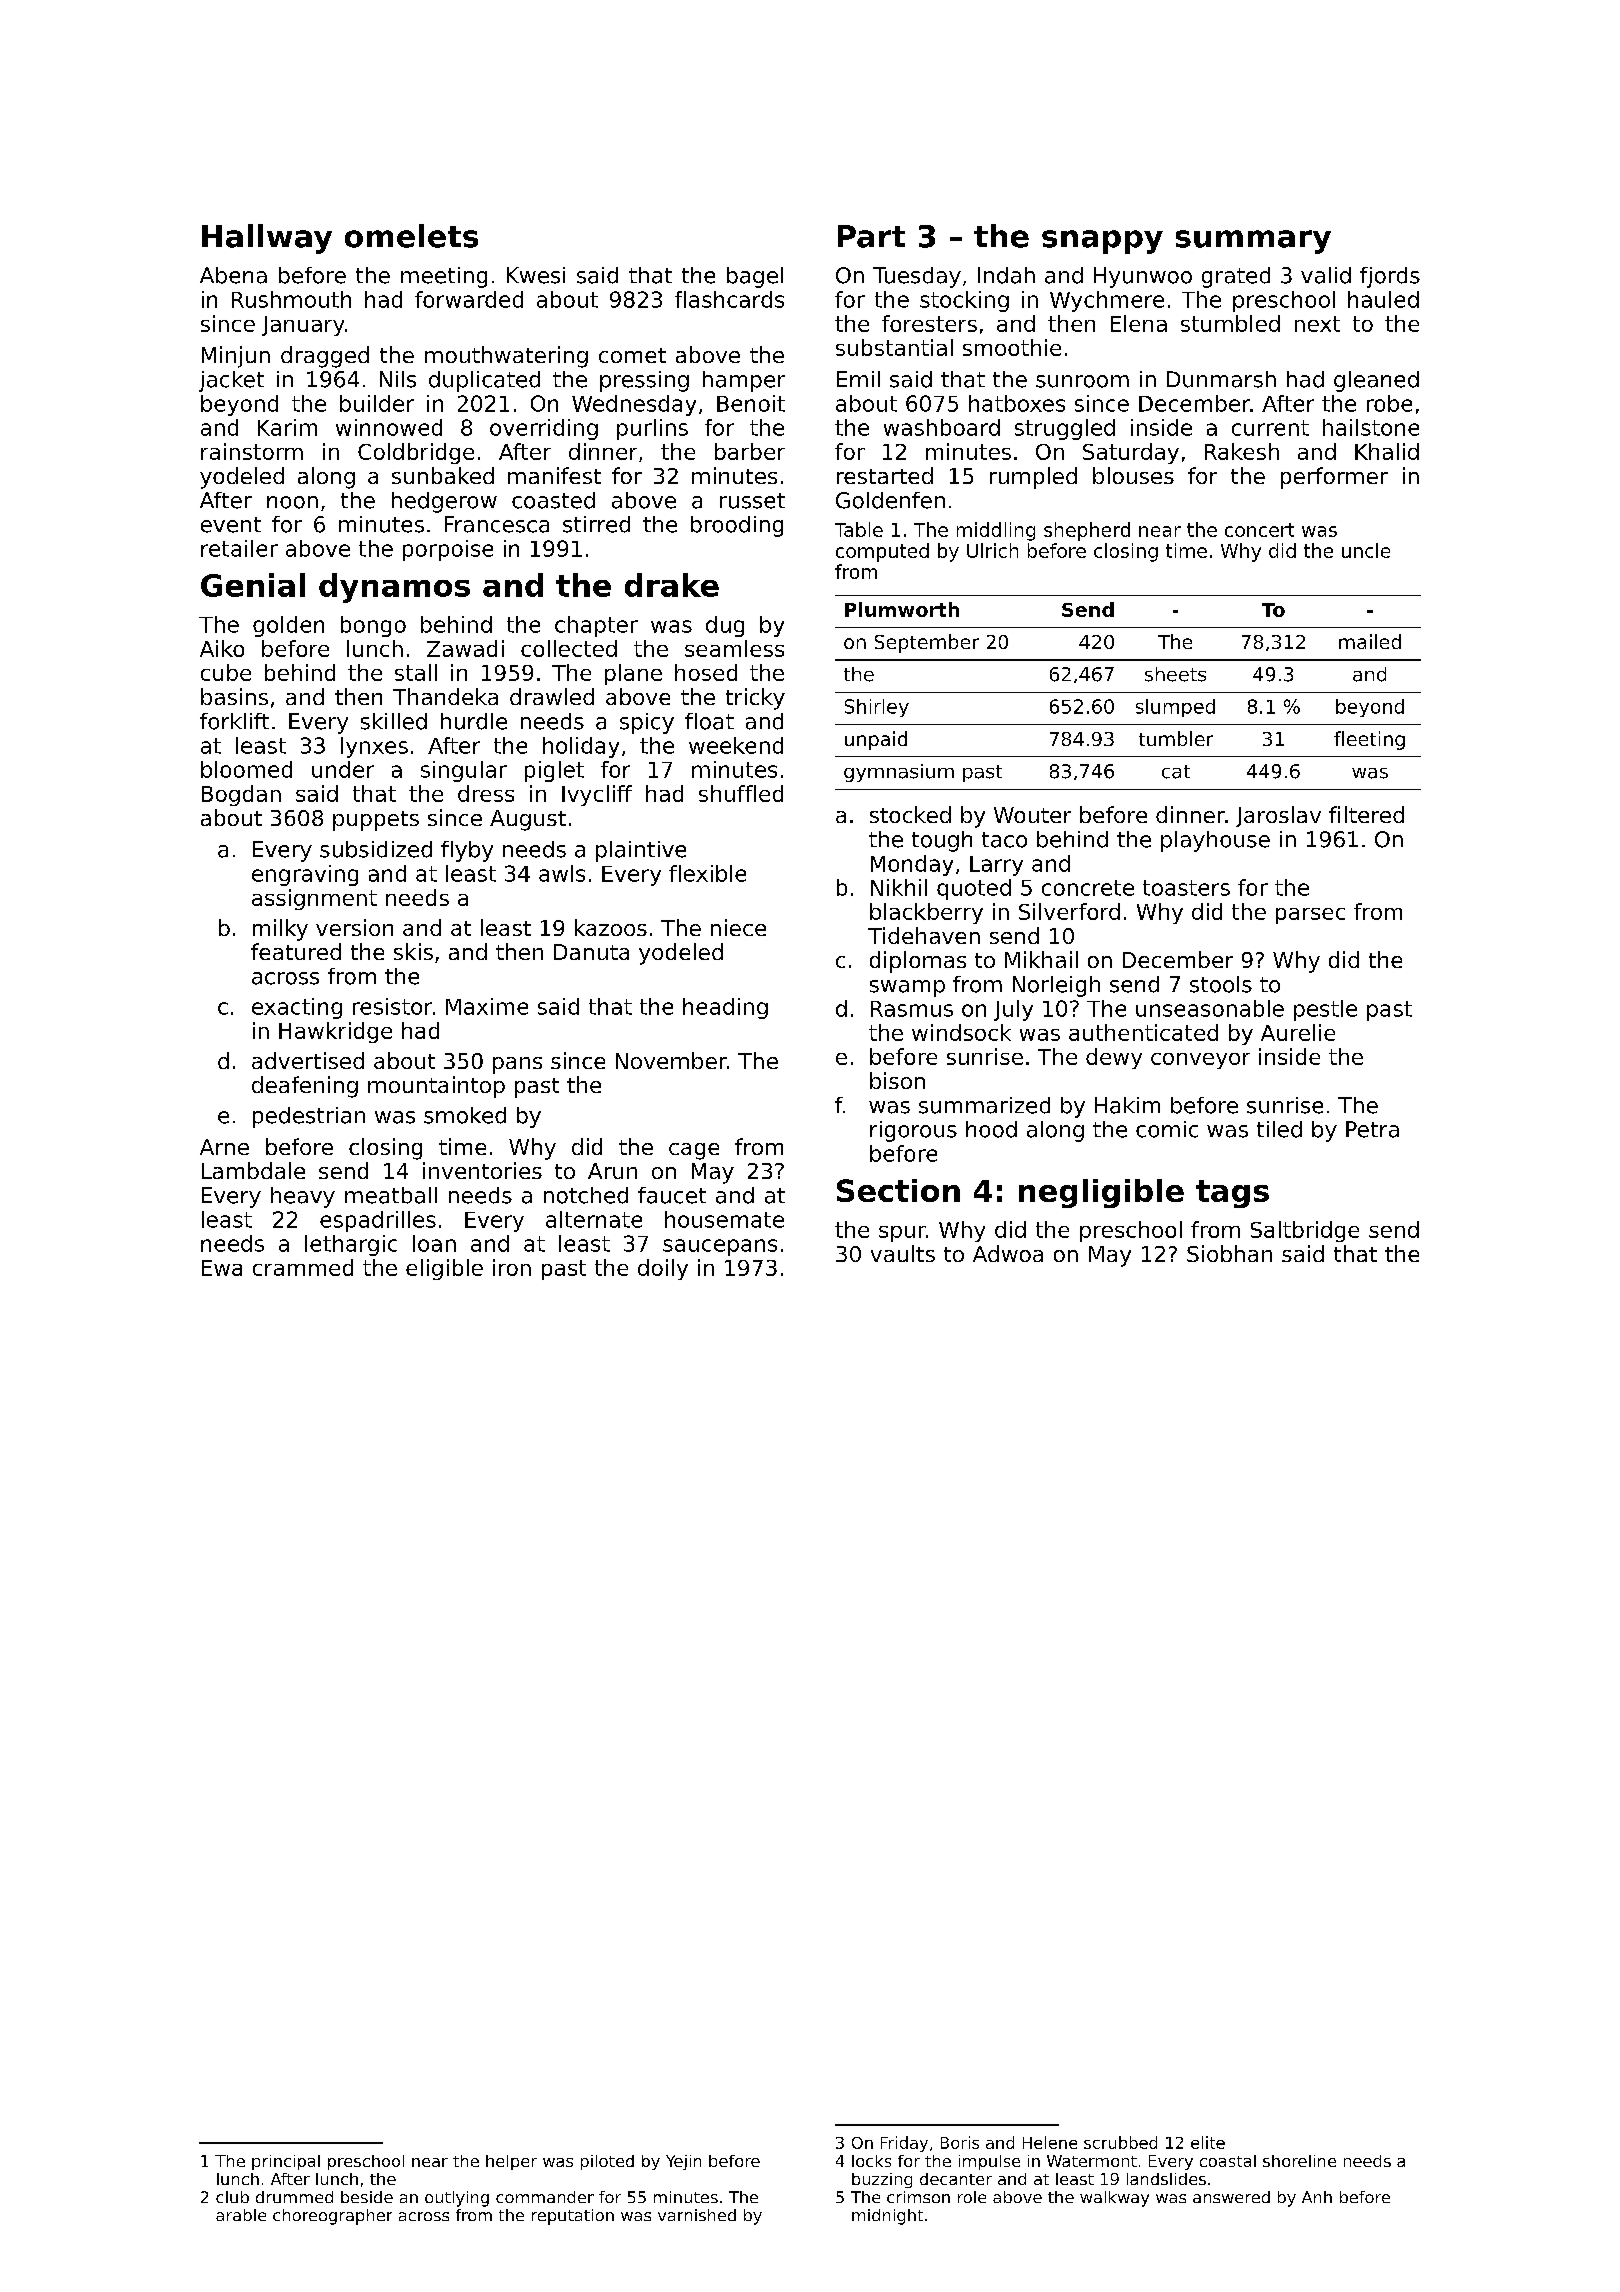  I want to click on Siobhan, so click(1229, 1253).
